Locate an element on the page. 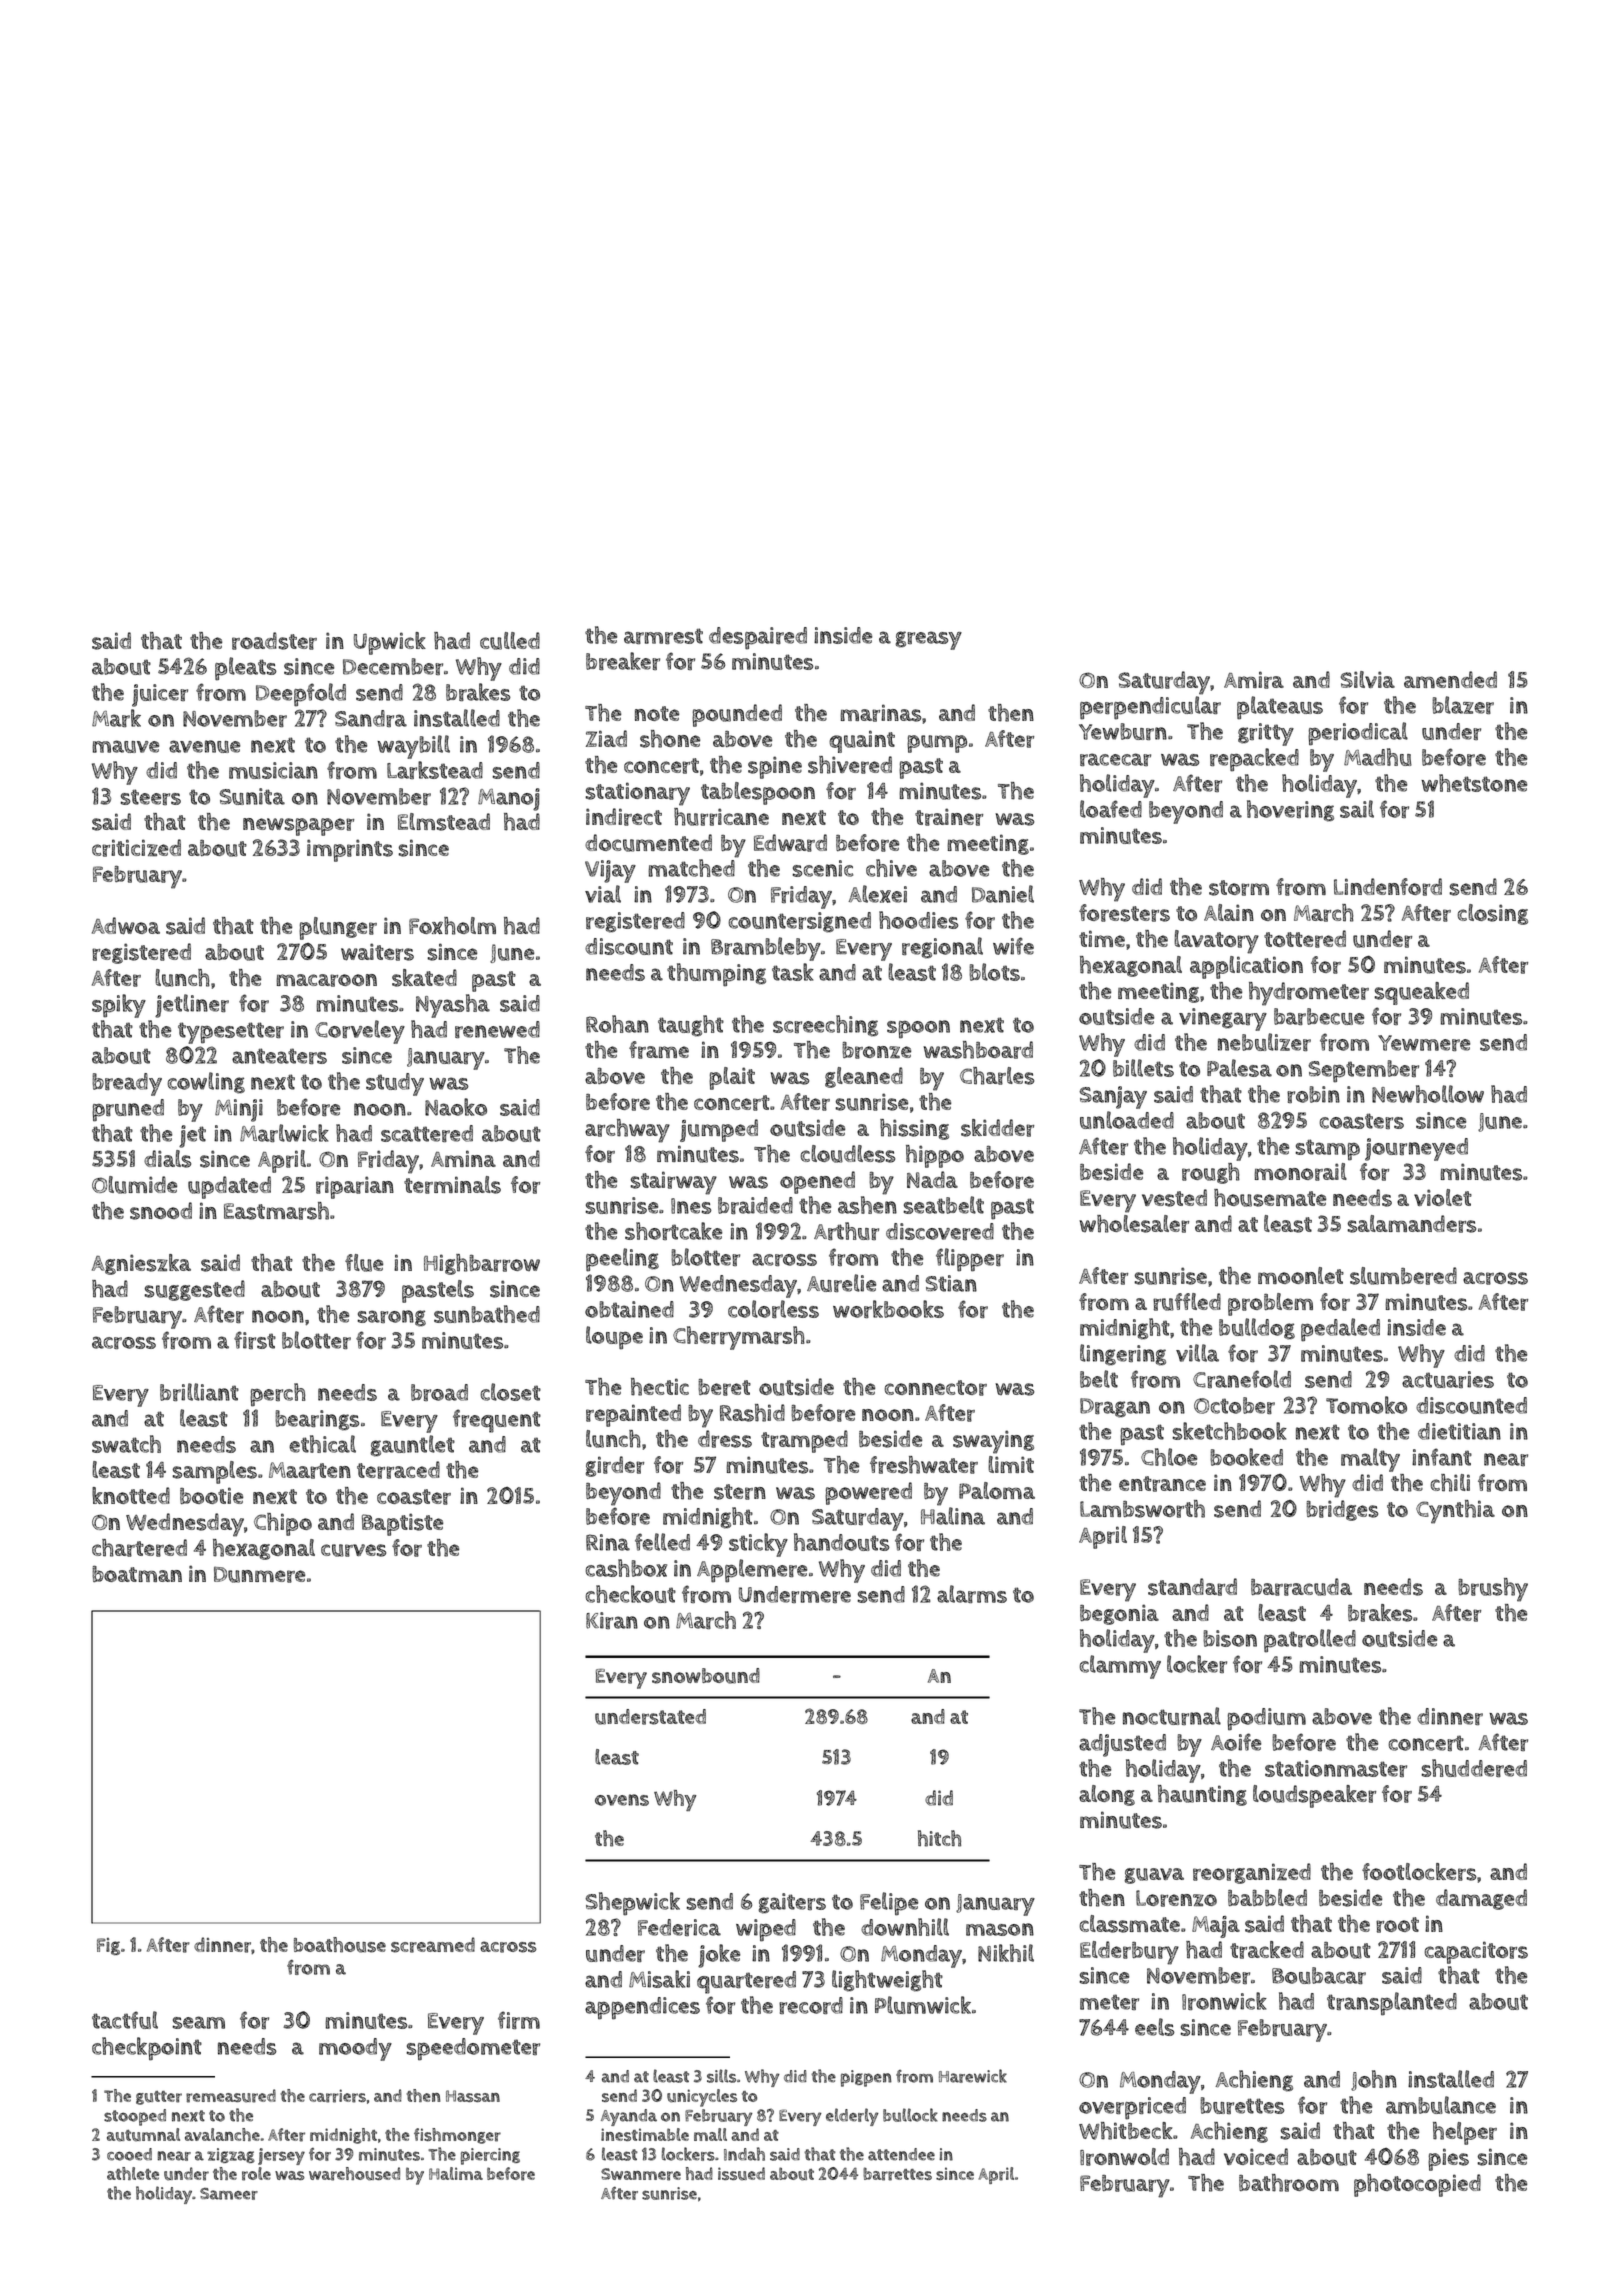  Naoko is located at coordinates (456, 1107).
